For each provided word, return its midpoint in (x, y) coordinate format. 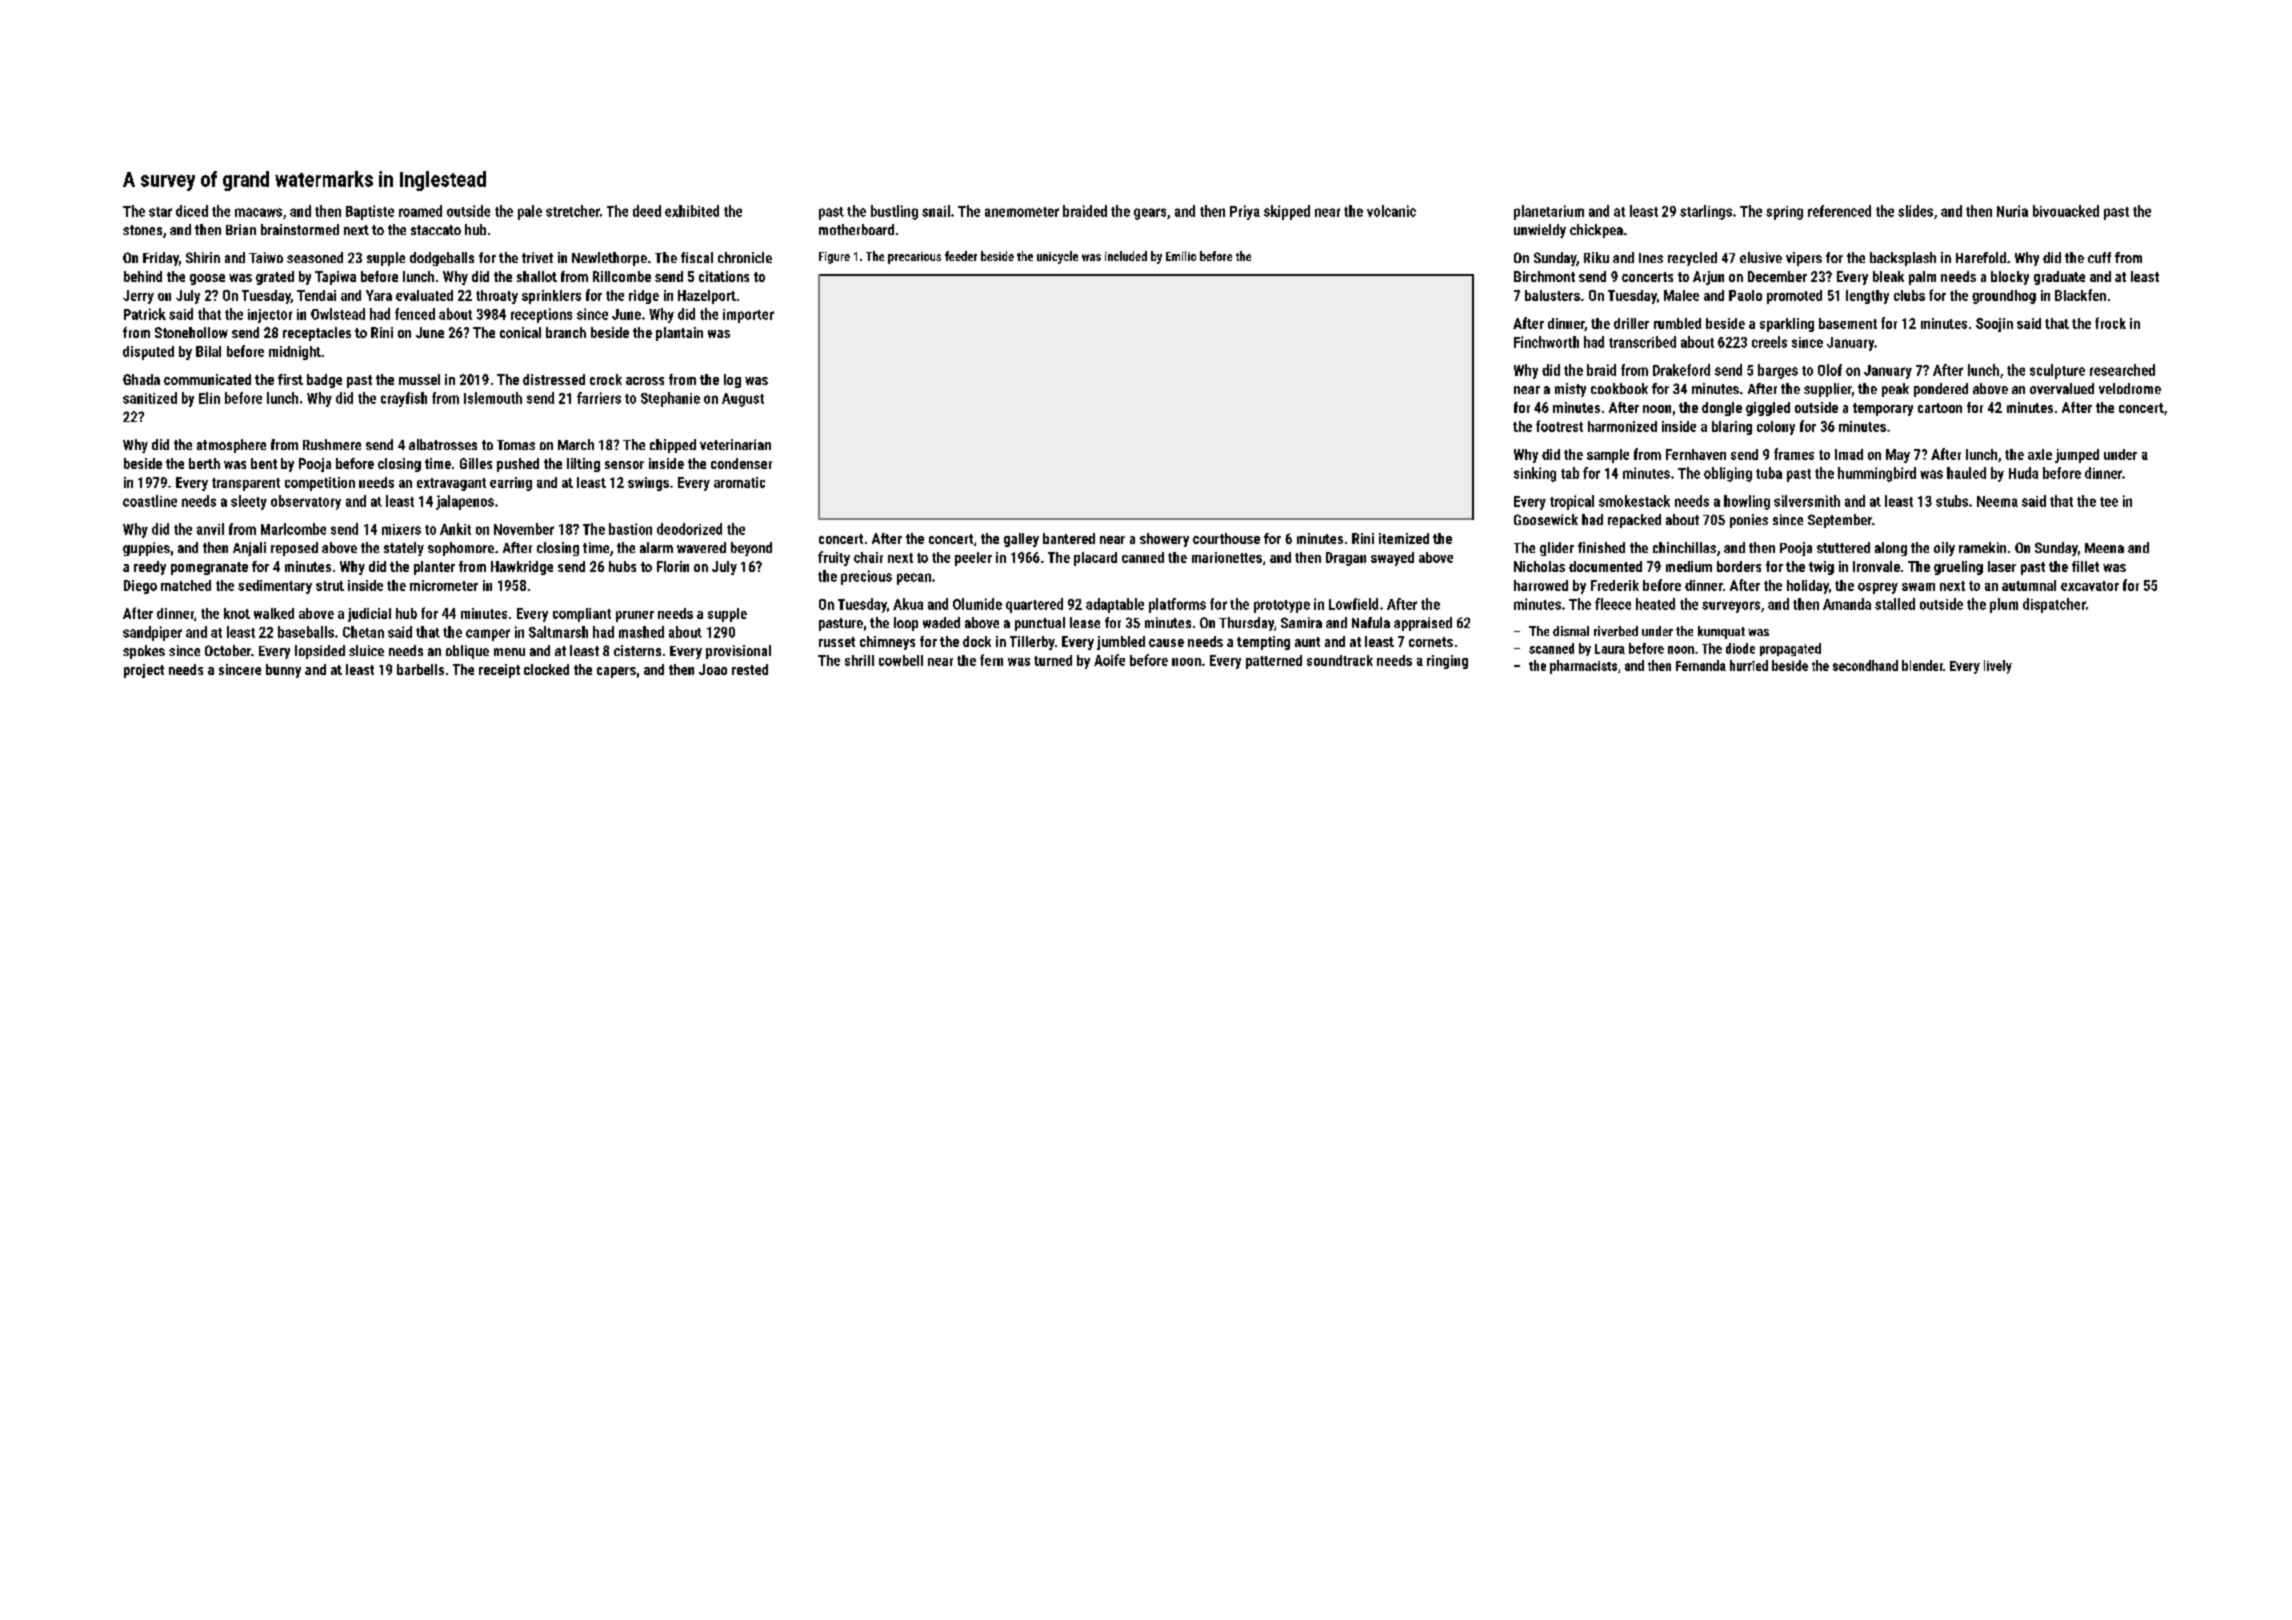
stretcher (573, 211)
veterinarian (735, 444)
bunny (283, 671)
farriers (599, 398)
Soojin (1994, 325)
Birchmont (1544, 276)
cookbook (1619, 388)
